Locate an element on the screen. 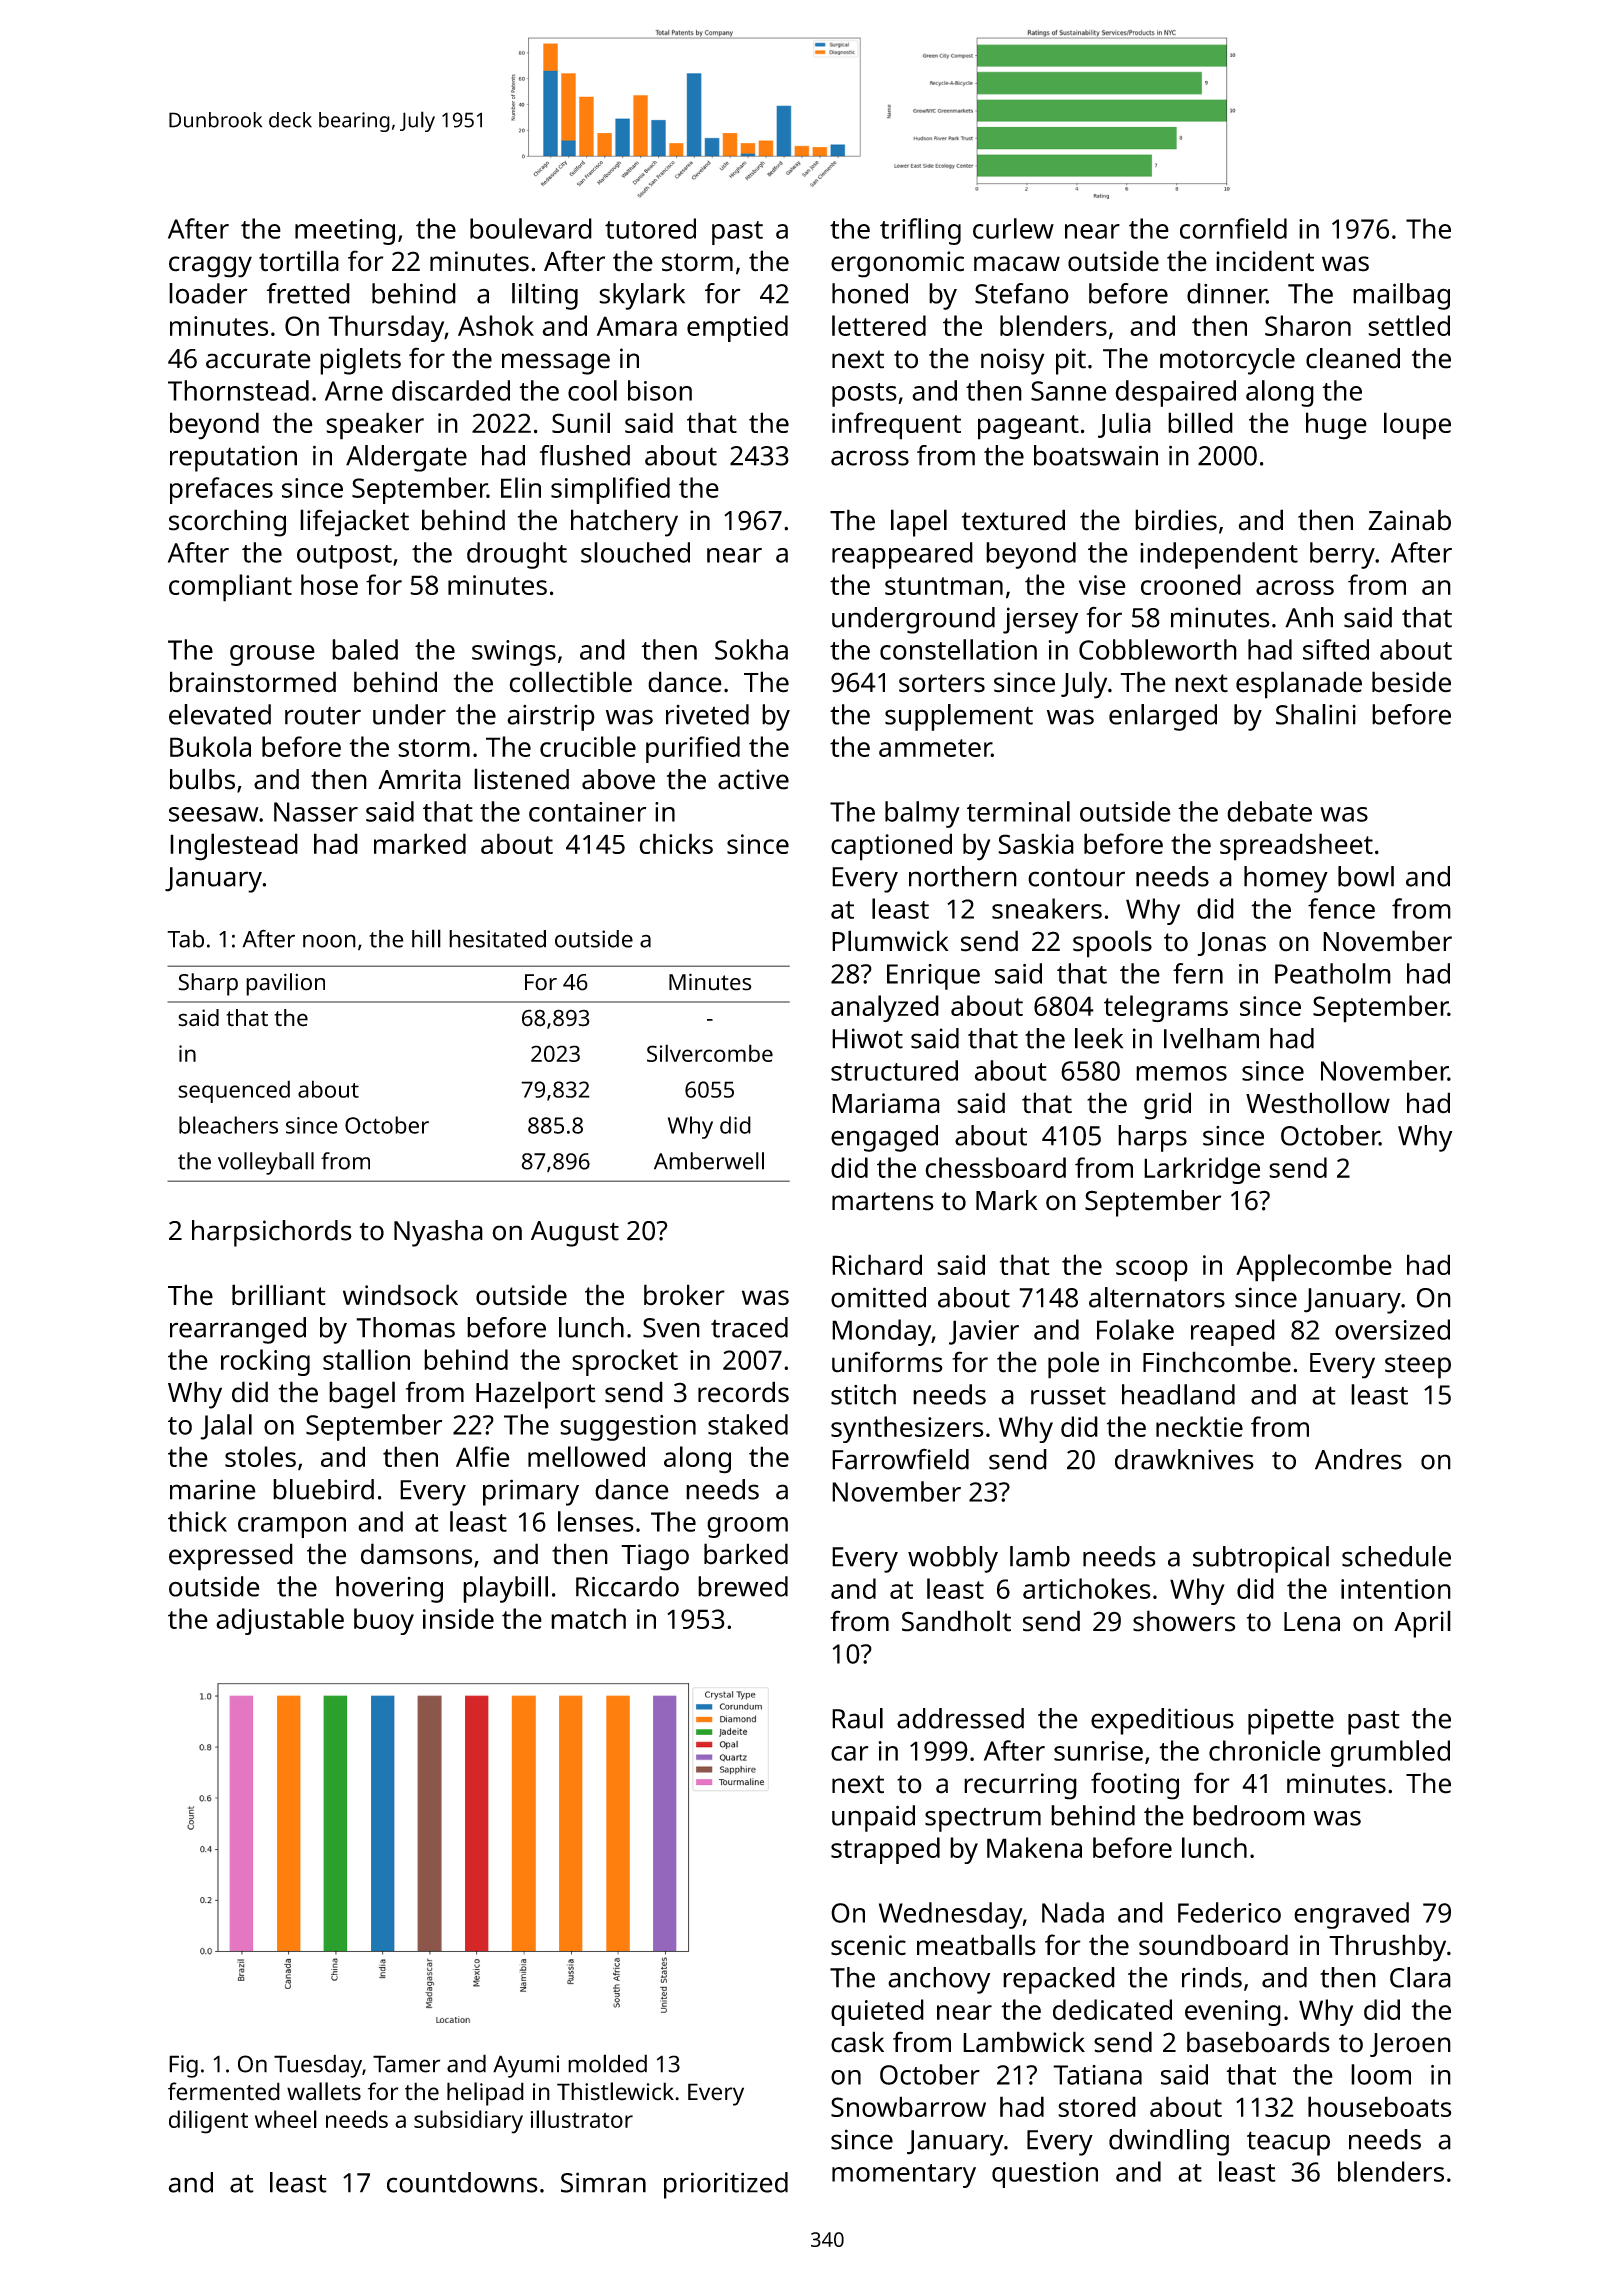  Thornstead is located at coordinates (238, 390).
